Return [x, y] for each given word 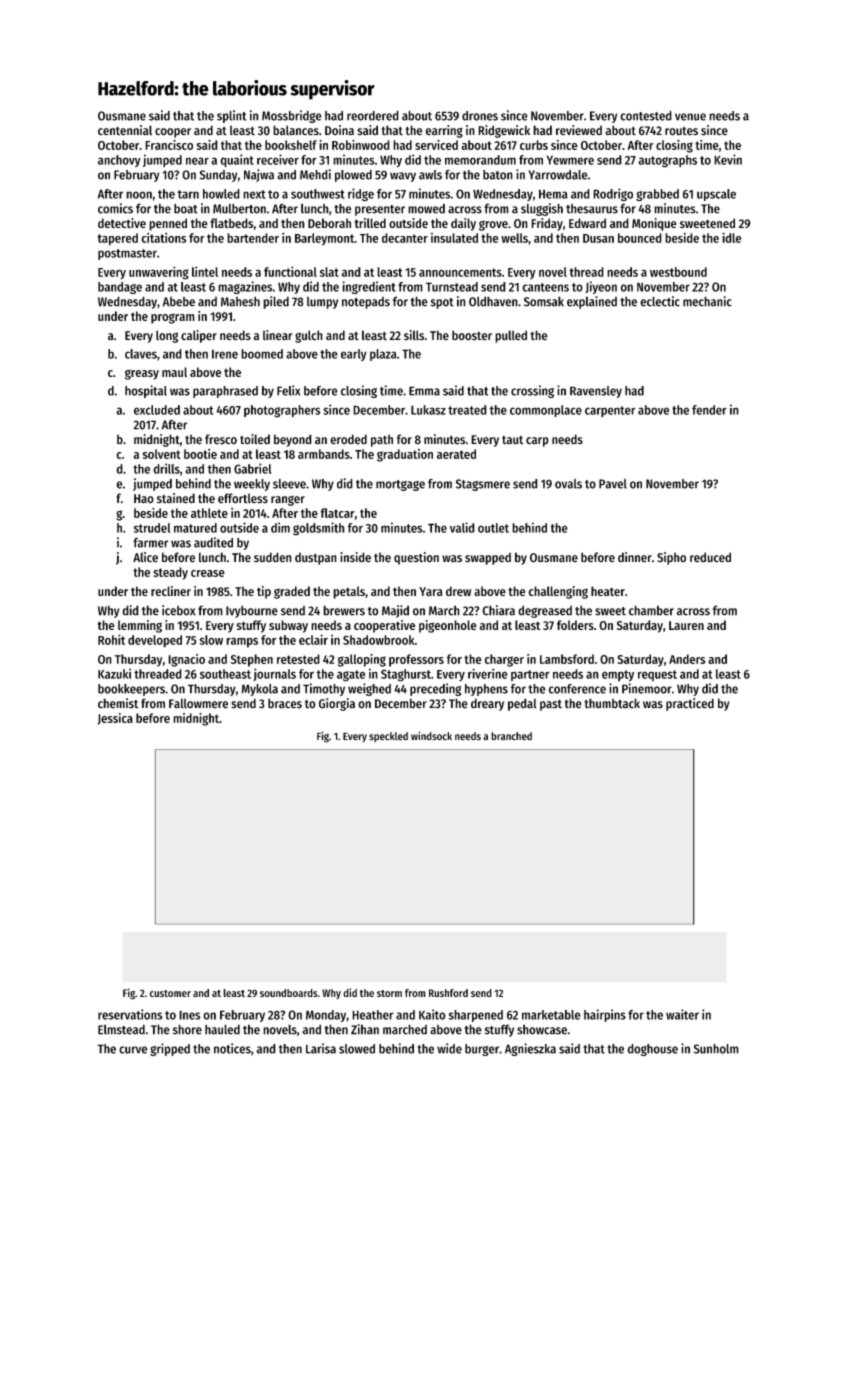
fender [709, 410]
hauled [222, 1029]
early [354, 355]
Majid [395, 611]
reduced [710, 557]
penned [168, 224]
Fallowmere [198, 703]
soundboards [289, 993]
